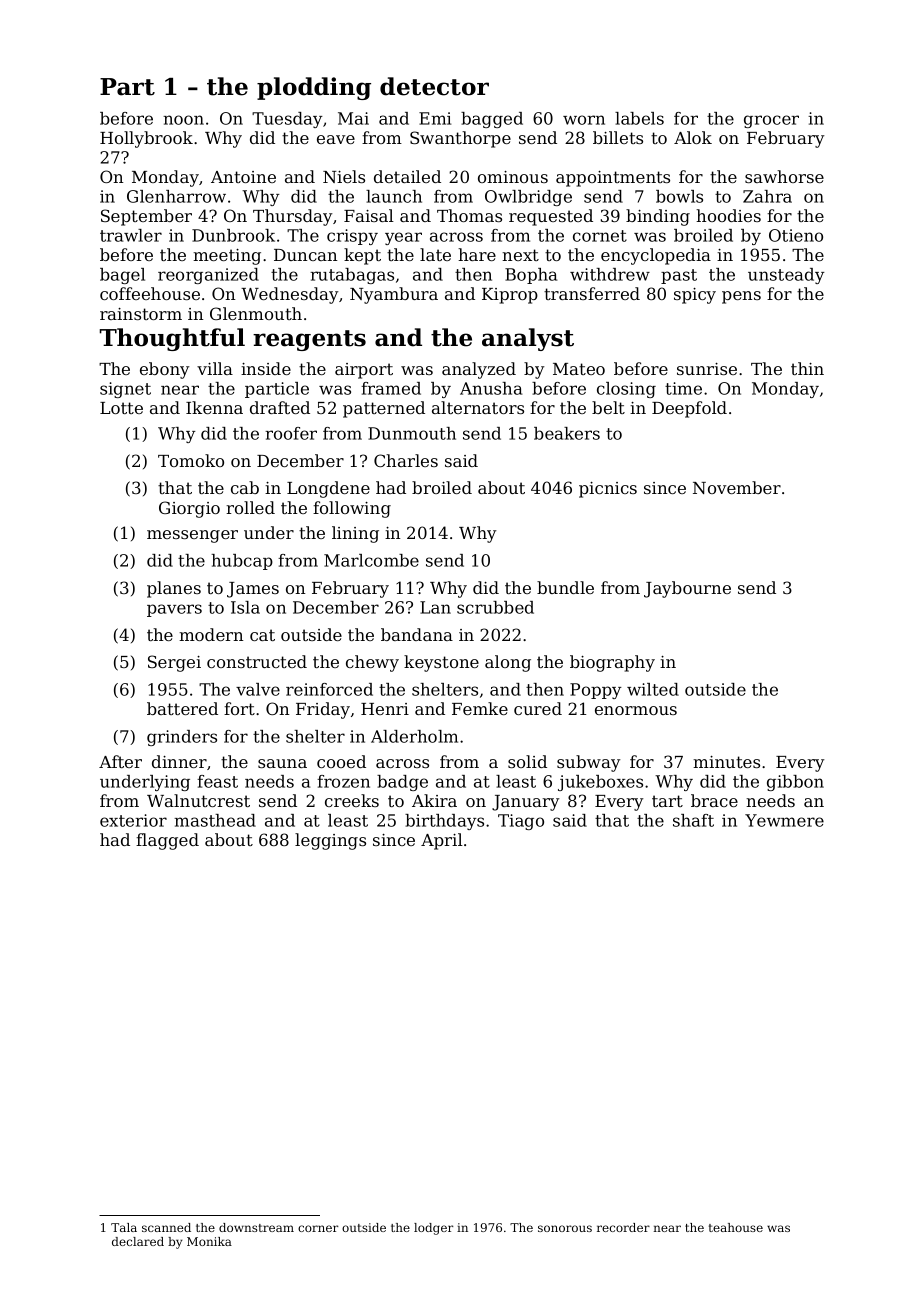 The image size is (924, 1308). I want to click on Niels, so click(344, 176).
